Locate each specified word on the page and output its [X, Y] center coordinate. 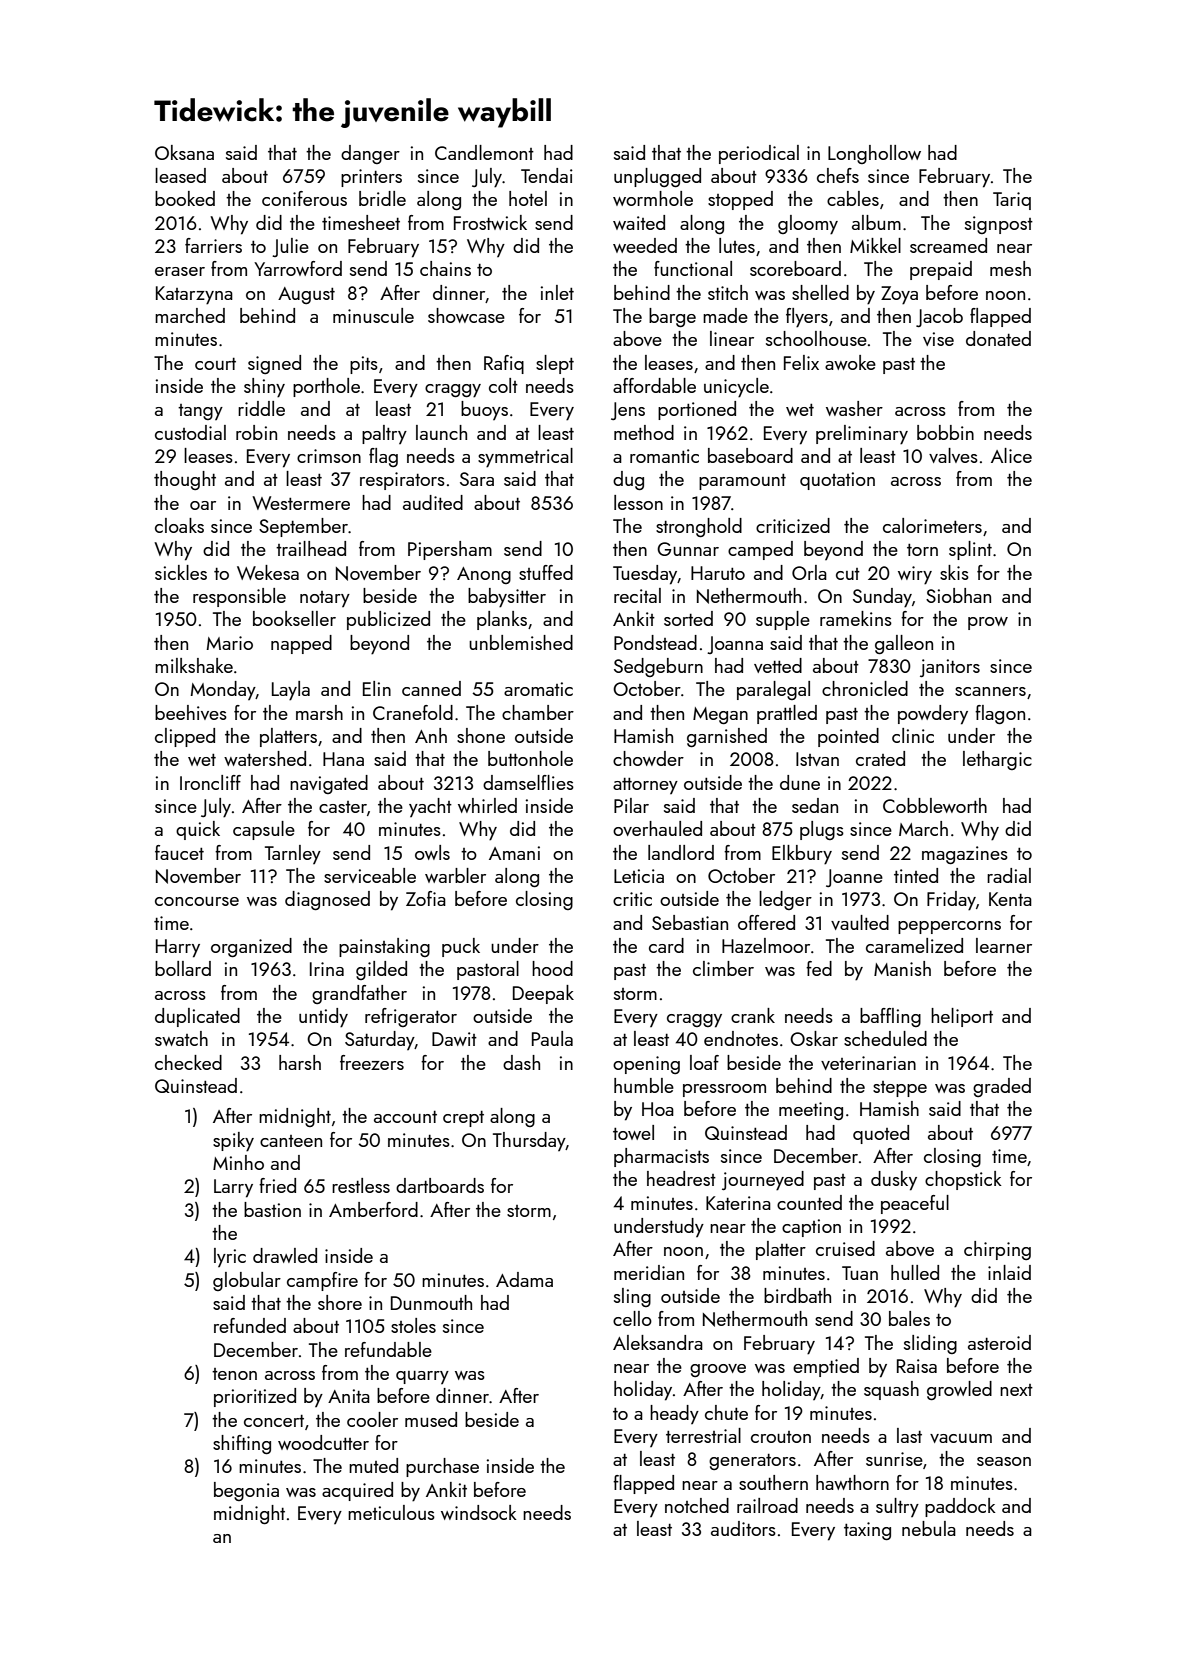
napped [301, 644]
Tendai [547, 175]
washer [854, 408]
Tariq [1012, 201]
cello [632, 1318]
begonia [246, 1491]
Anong [484, 575]
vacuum [961, 1438]
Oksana [184, 152]
